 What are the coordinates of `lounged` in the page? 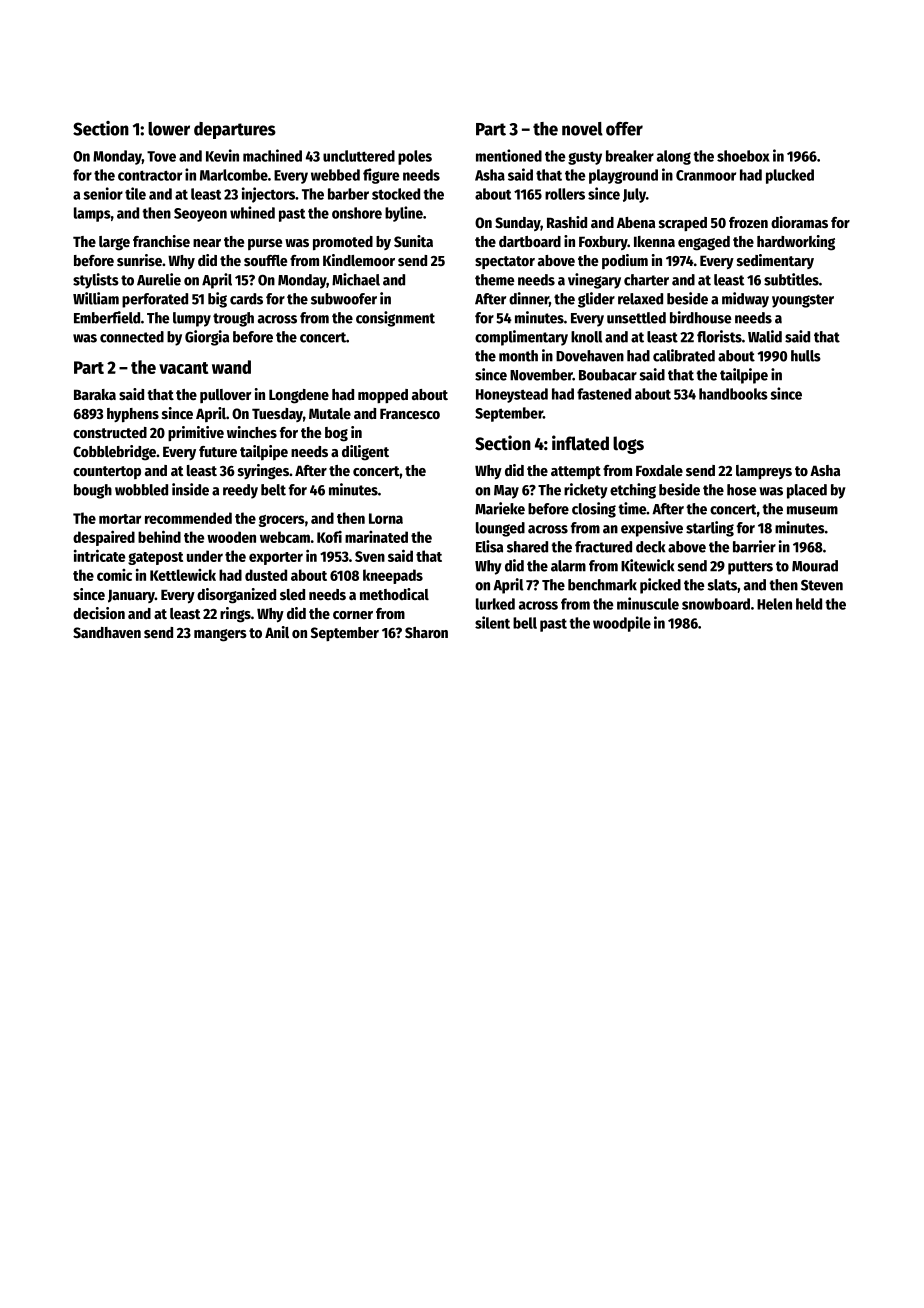 It's located at (500, 529).
